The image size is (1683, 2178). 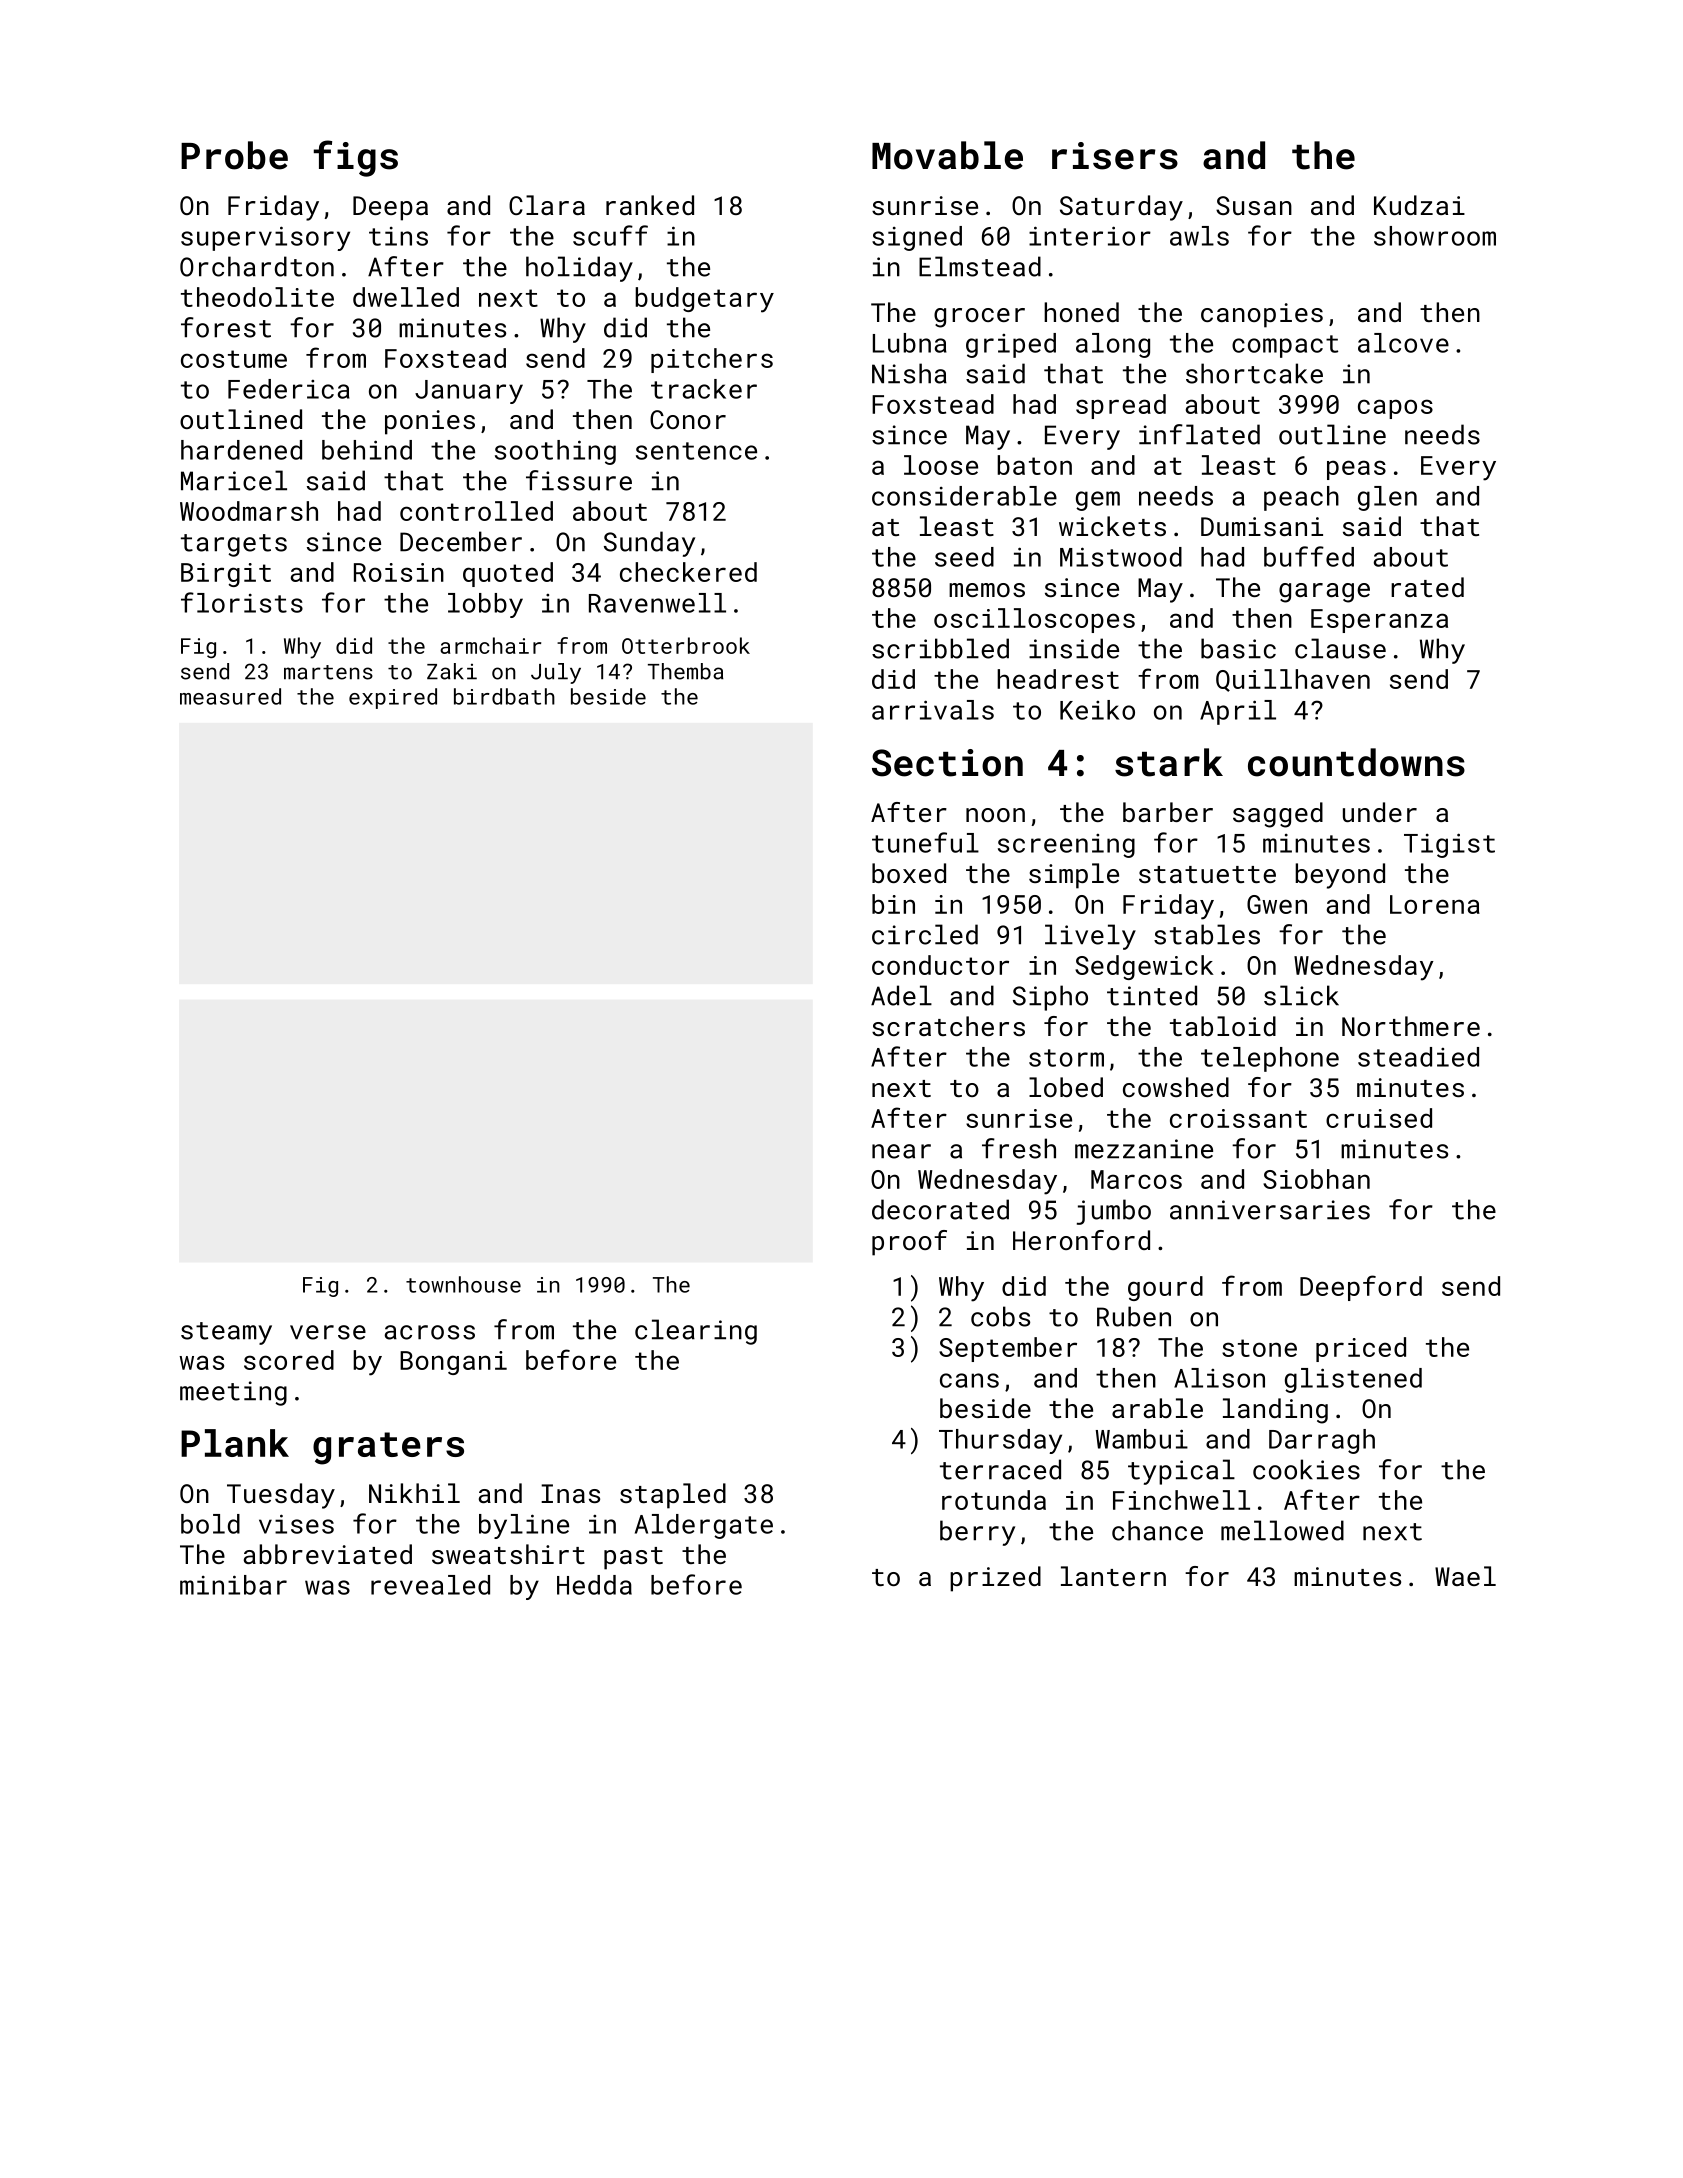 What do you see at coordinates (1403, 343) in the screenshot?
I see `alcove` at bounding box center [1403, 343].
